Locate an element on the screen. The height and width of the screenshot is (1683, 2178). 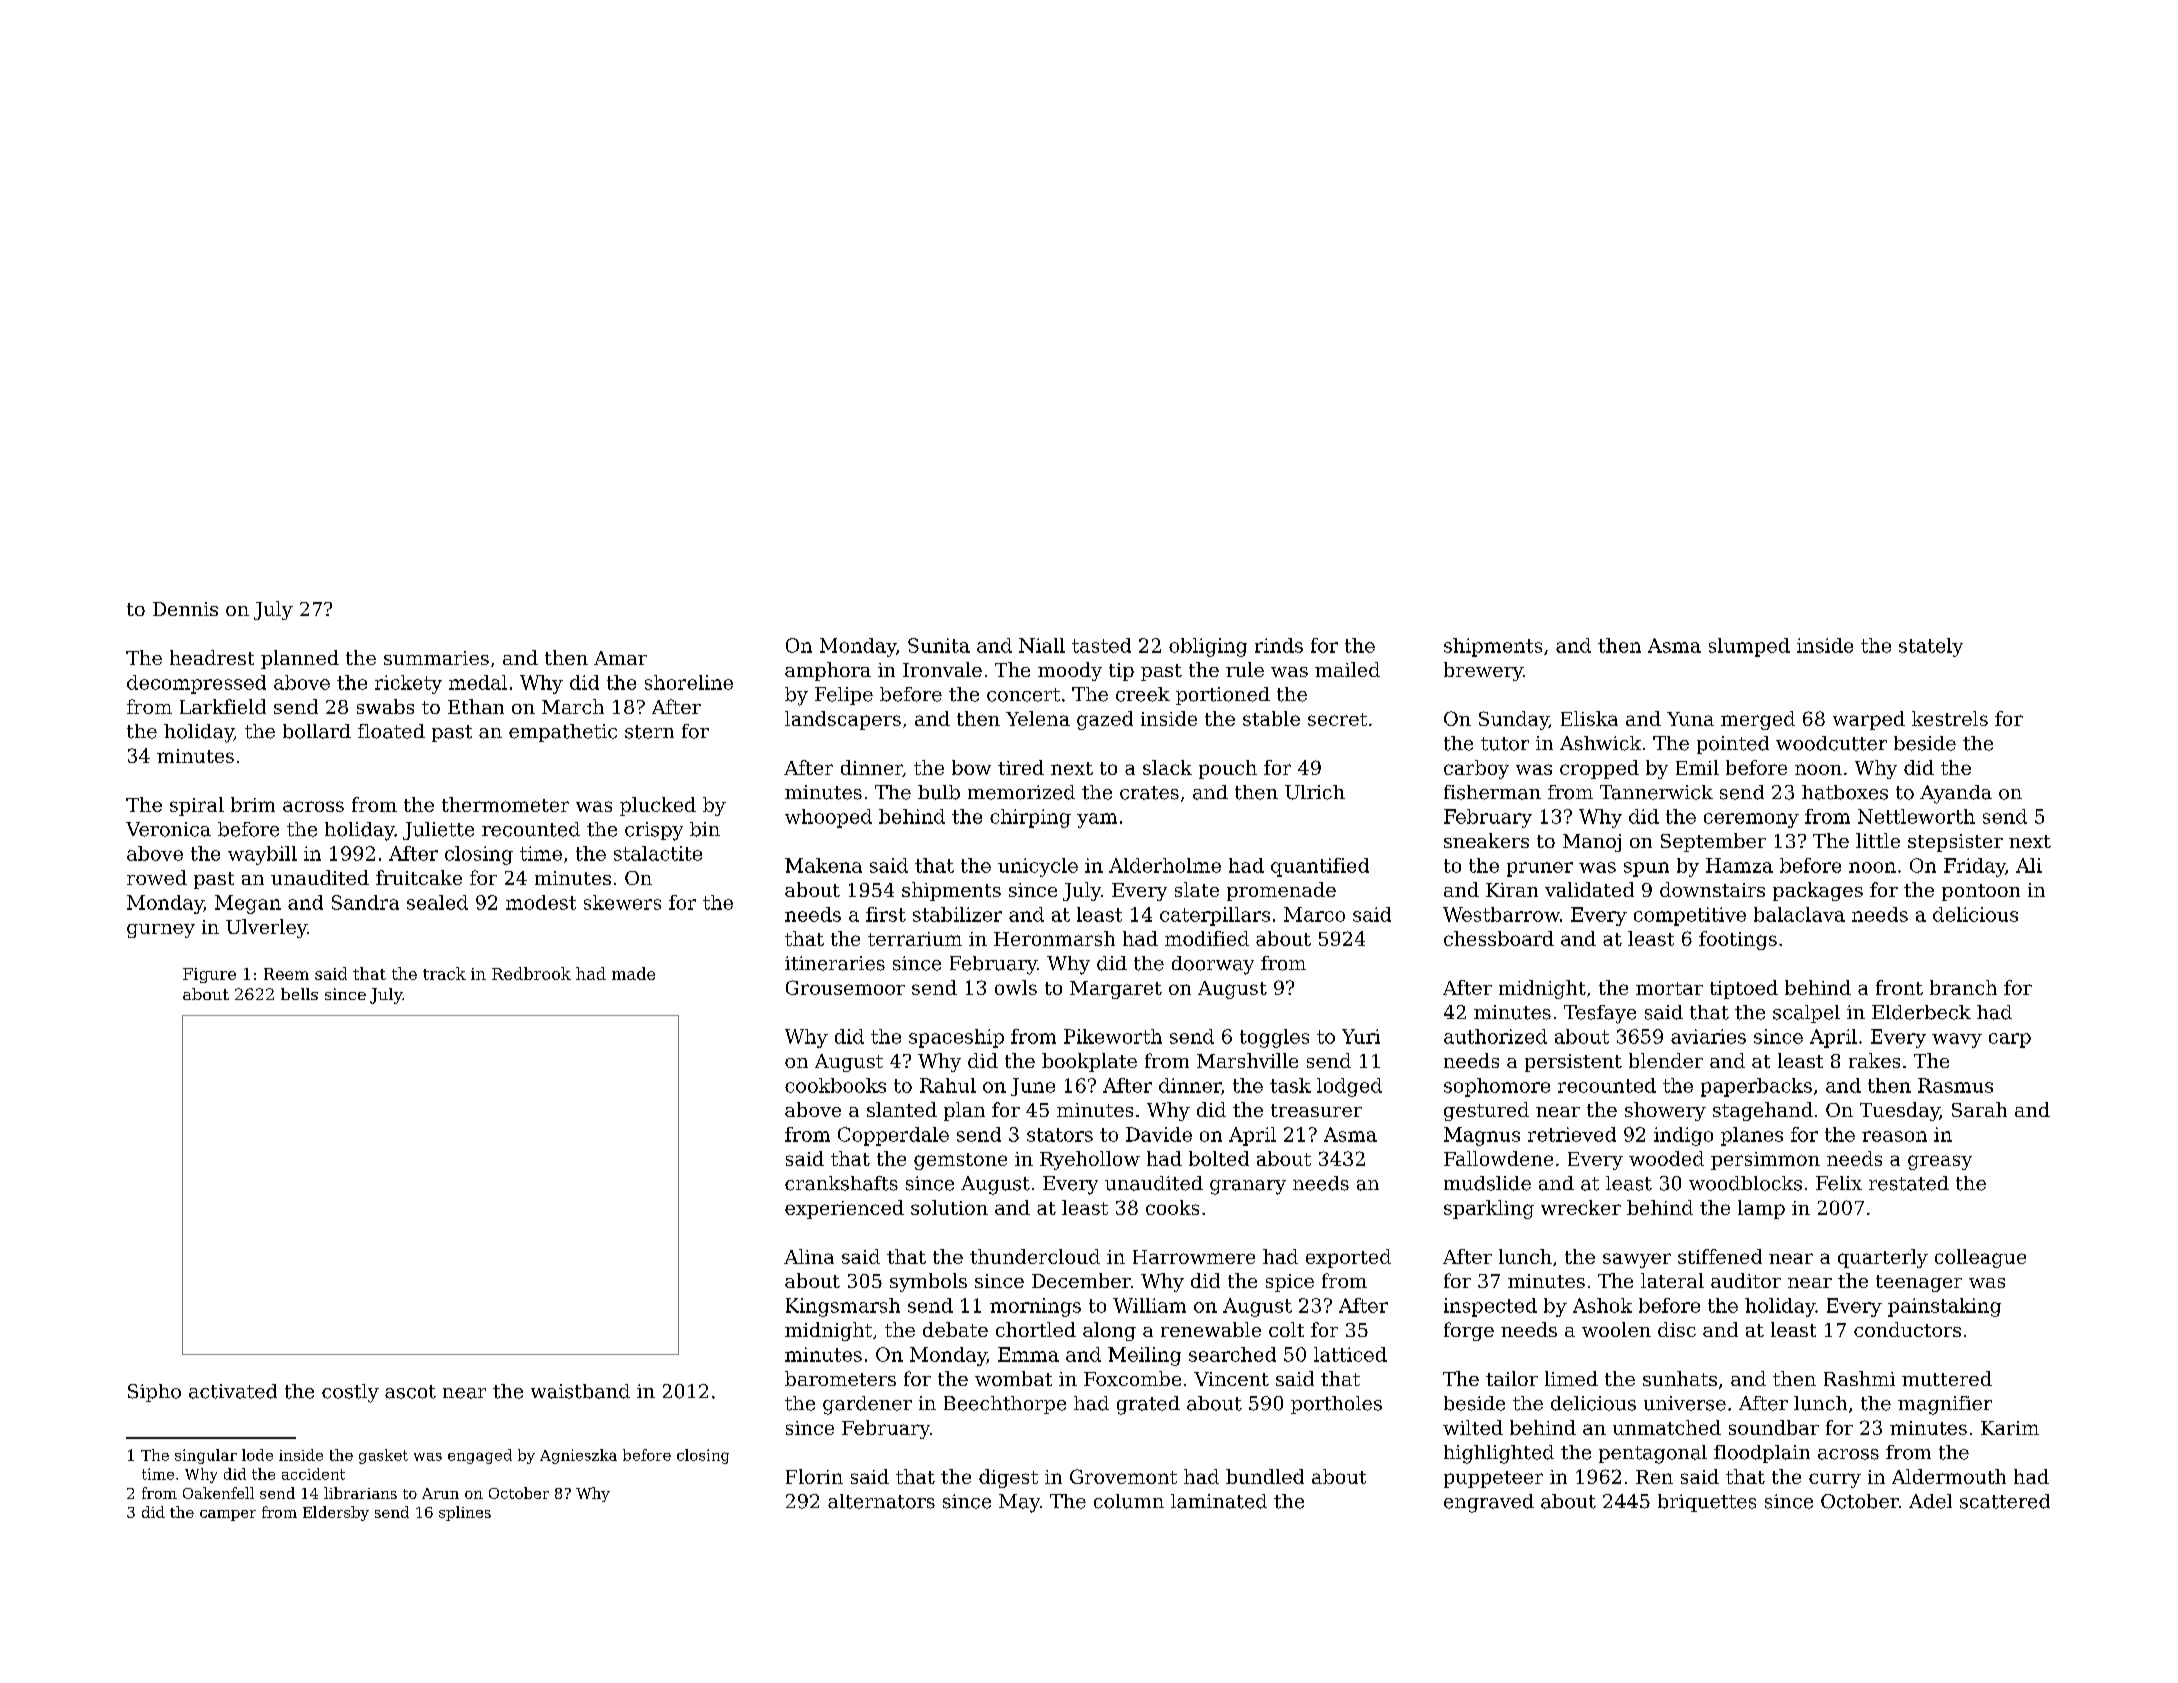
Dennis is located at coordinates (185, 609).
